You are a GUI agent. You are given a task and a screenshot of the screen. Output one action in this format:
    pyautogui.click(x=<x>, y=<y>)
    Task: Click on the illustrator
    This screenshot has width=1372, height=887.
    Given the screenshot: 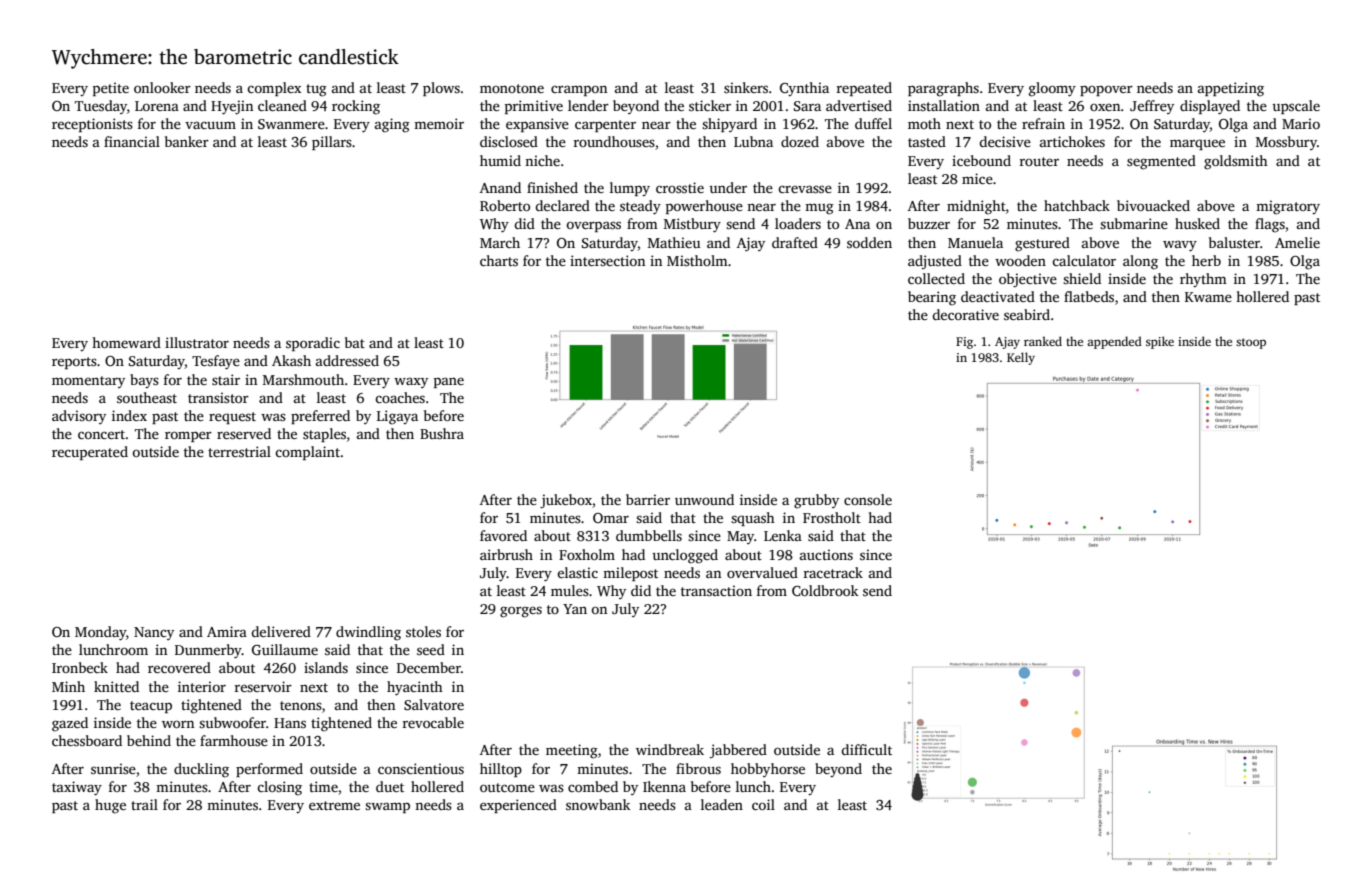 What is the action you would take?
    pyautogui.click(x=197, y=342)
